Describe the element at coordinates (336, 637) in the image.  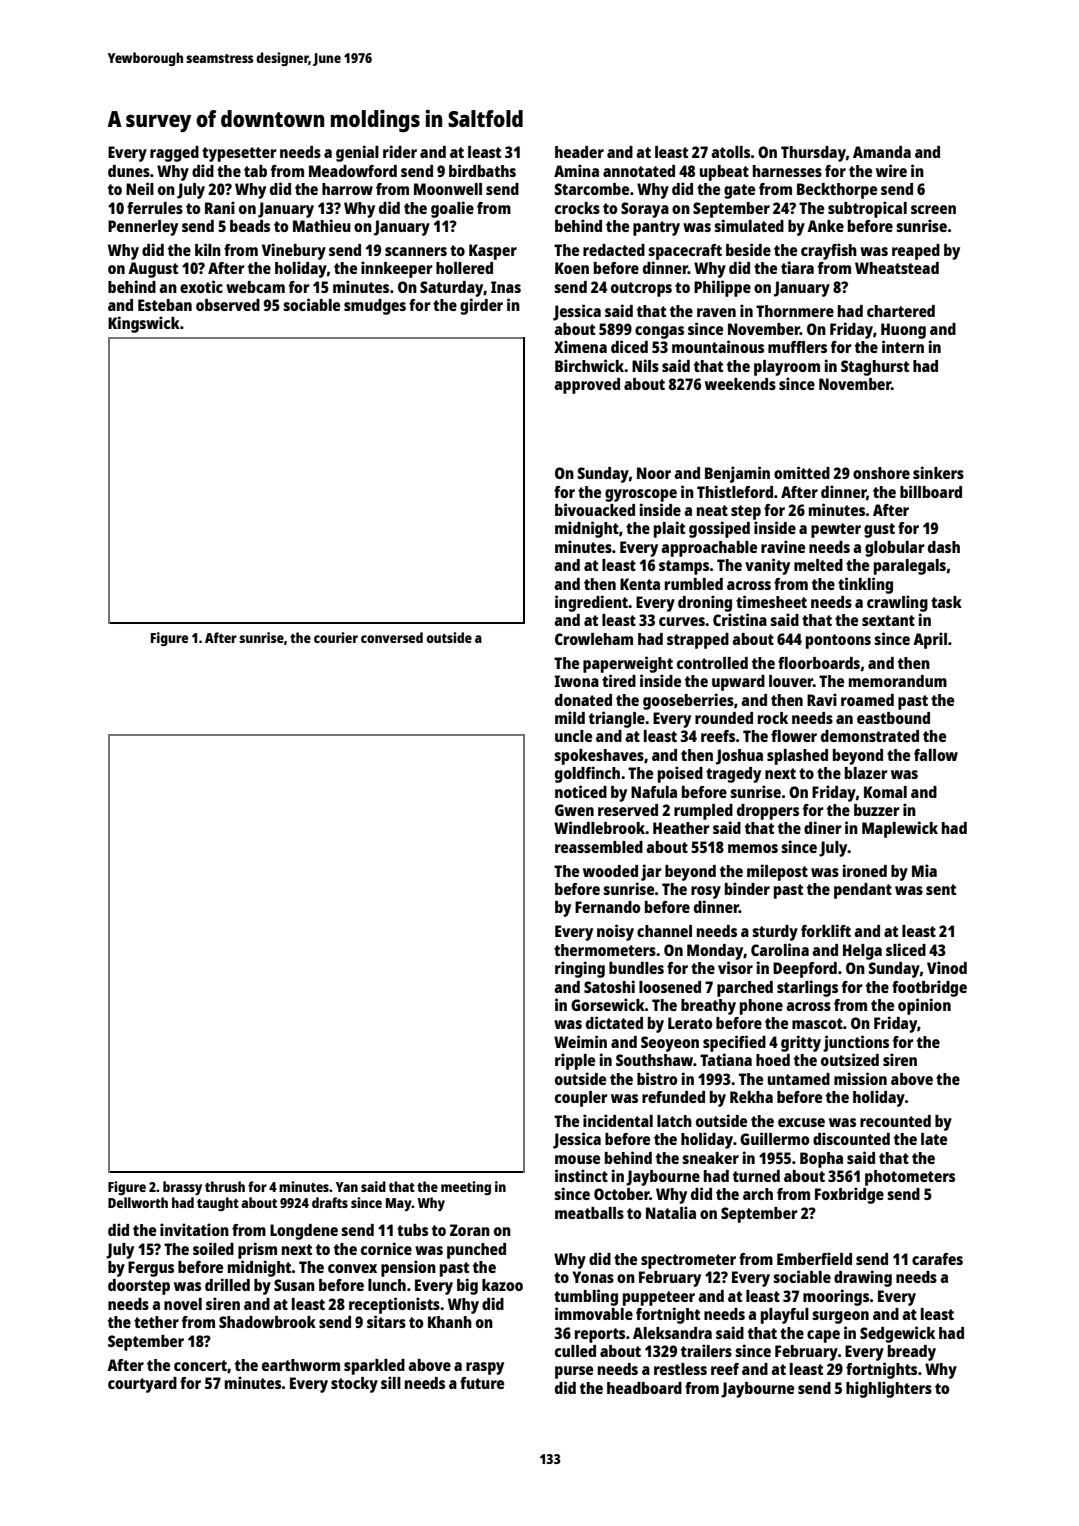
I see `courier` at that location.
